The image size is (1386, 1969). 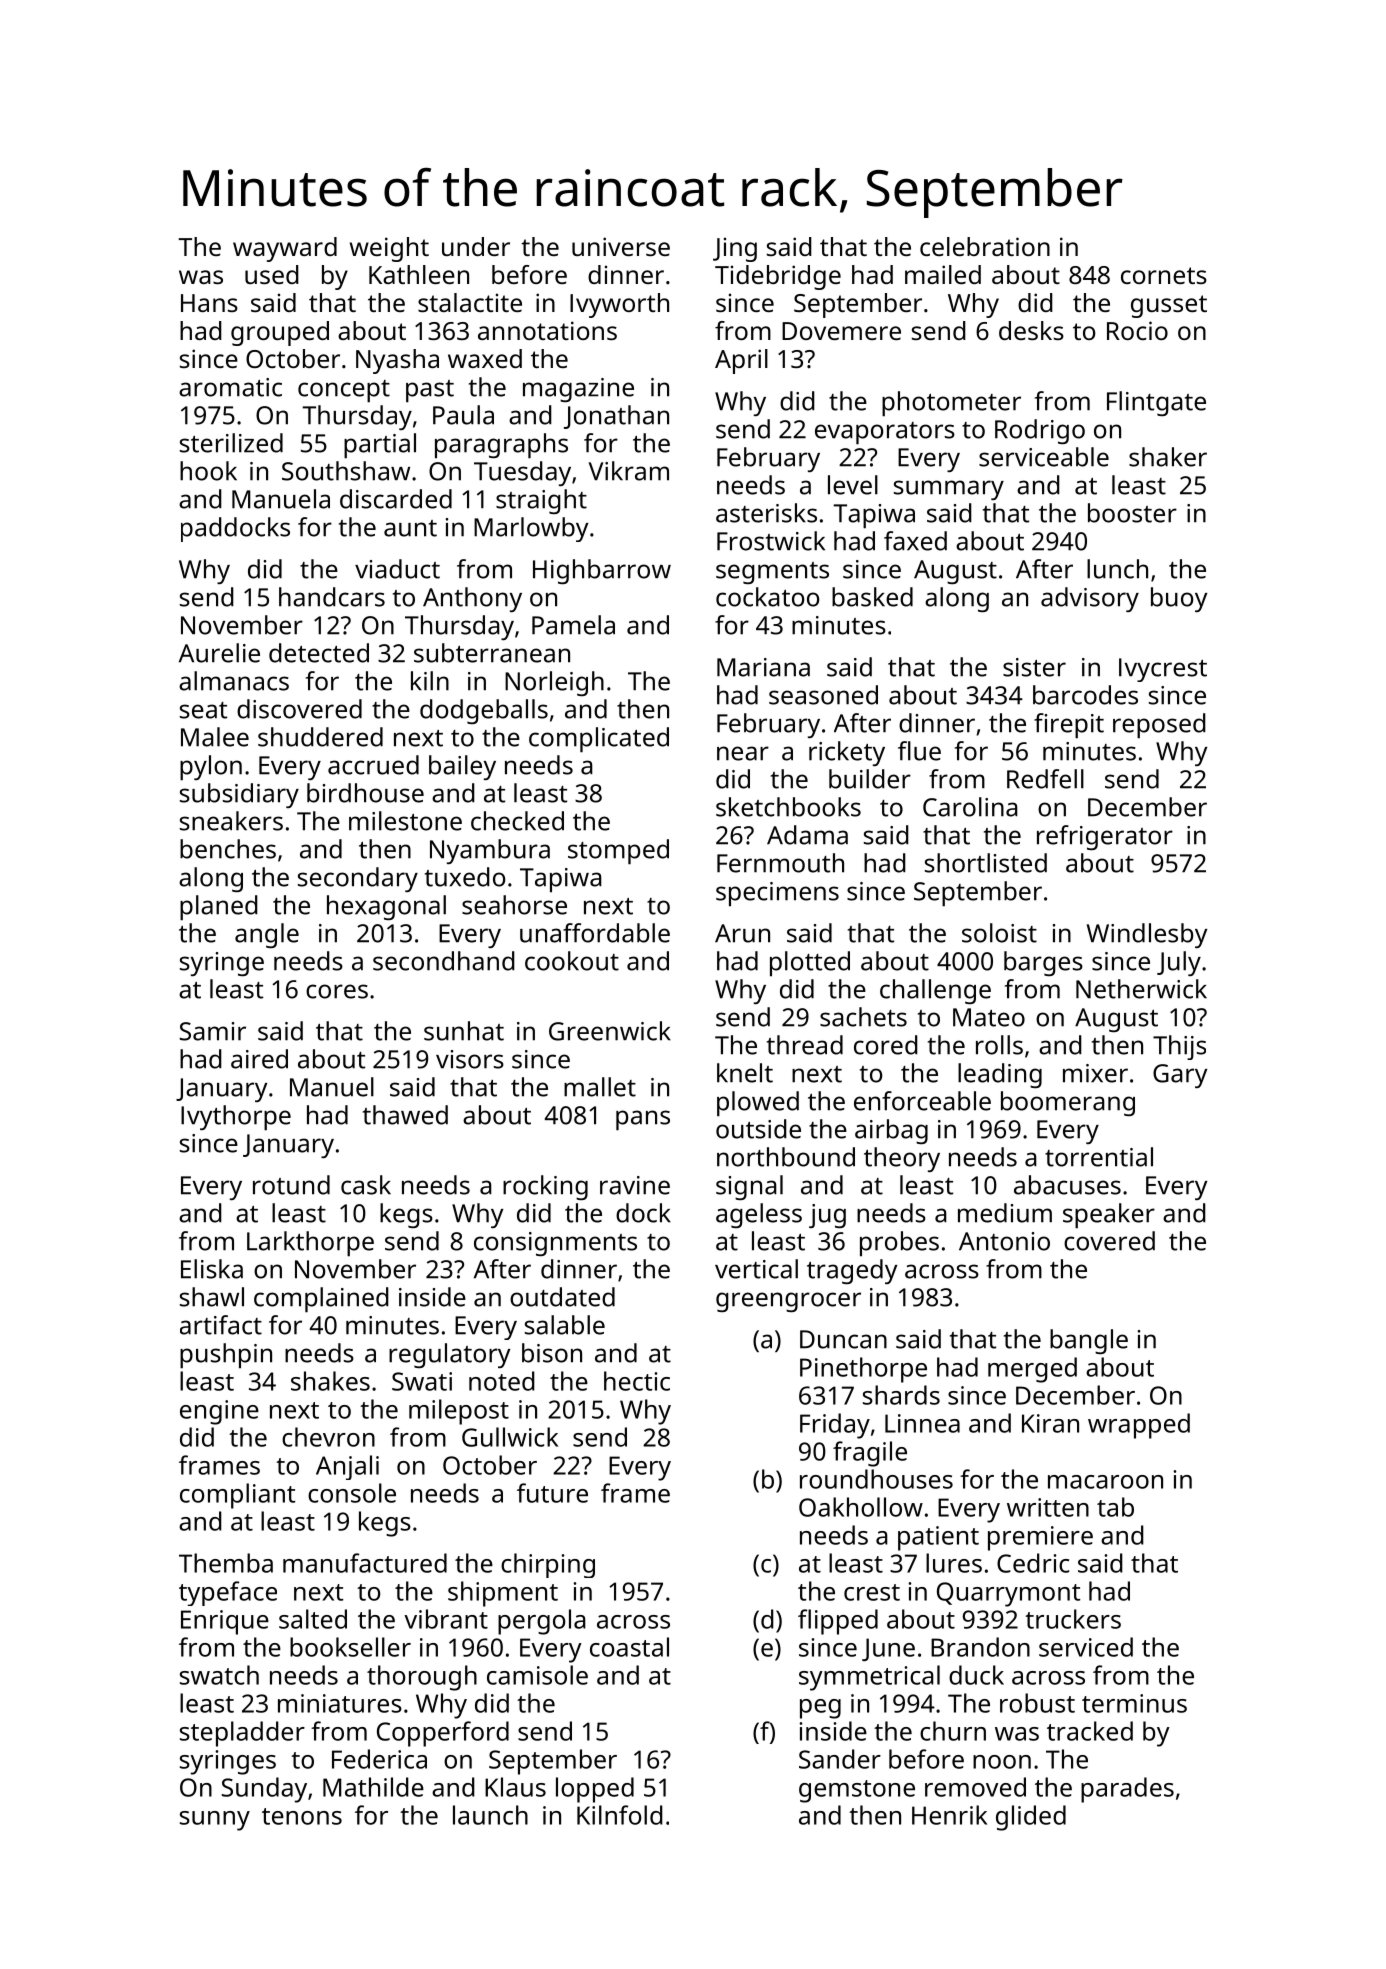 I want to click on concept, so click(x=344, y=391).
